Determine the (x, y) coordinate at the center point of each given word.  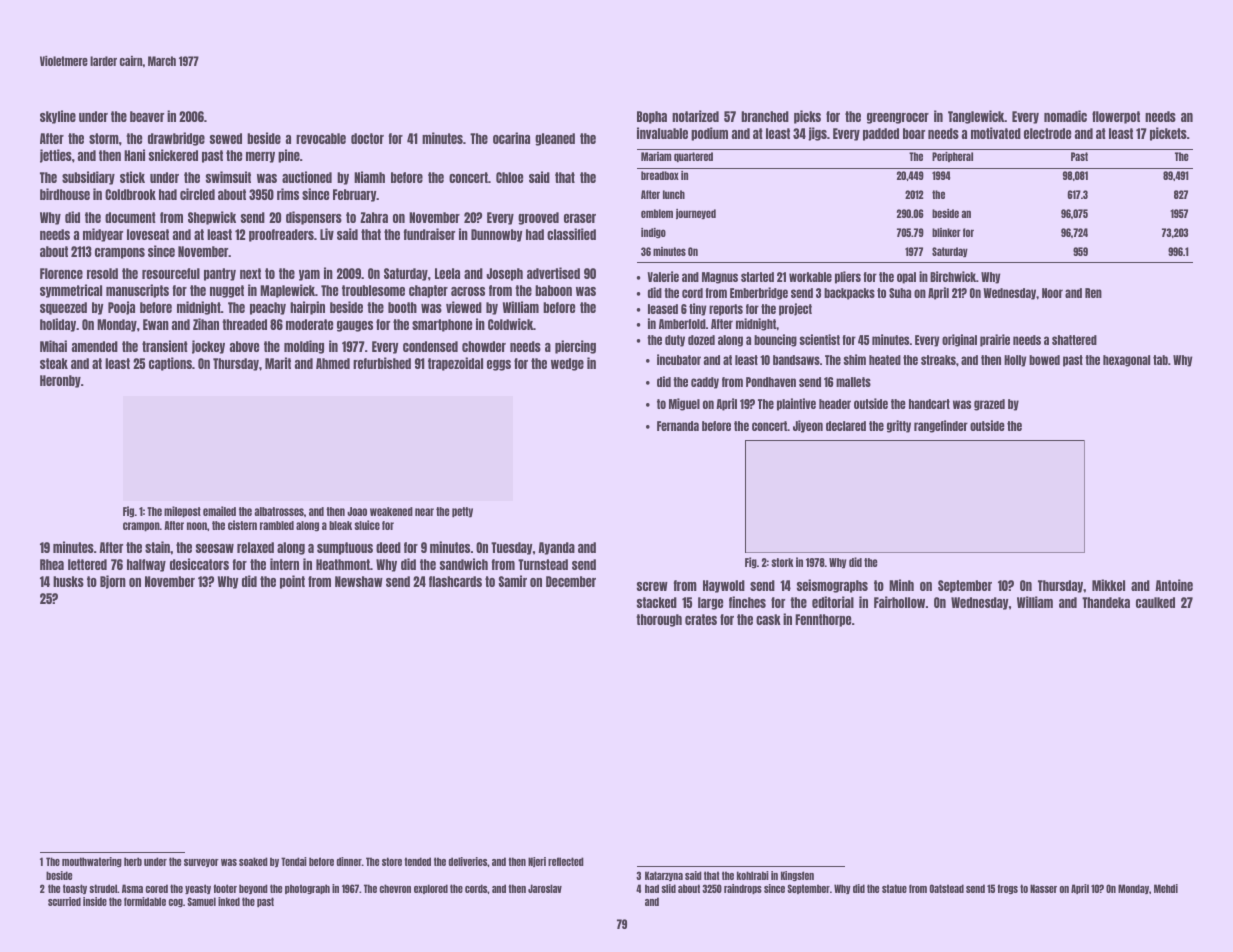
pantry (220, 274)
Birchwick (953, 276)
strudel (103, 888)
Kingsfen (797, 876)
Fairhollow (899, 602)
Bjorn (113, 582)
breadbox (660, 175)
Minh (901, 585)
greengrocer (898, 118)
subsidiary (88, 178)
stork (782, 562)
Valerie (663, 276)
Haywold (724, 586)
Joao (357, 511)
